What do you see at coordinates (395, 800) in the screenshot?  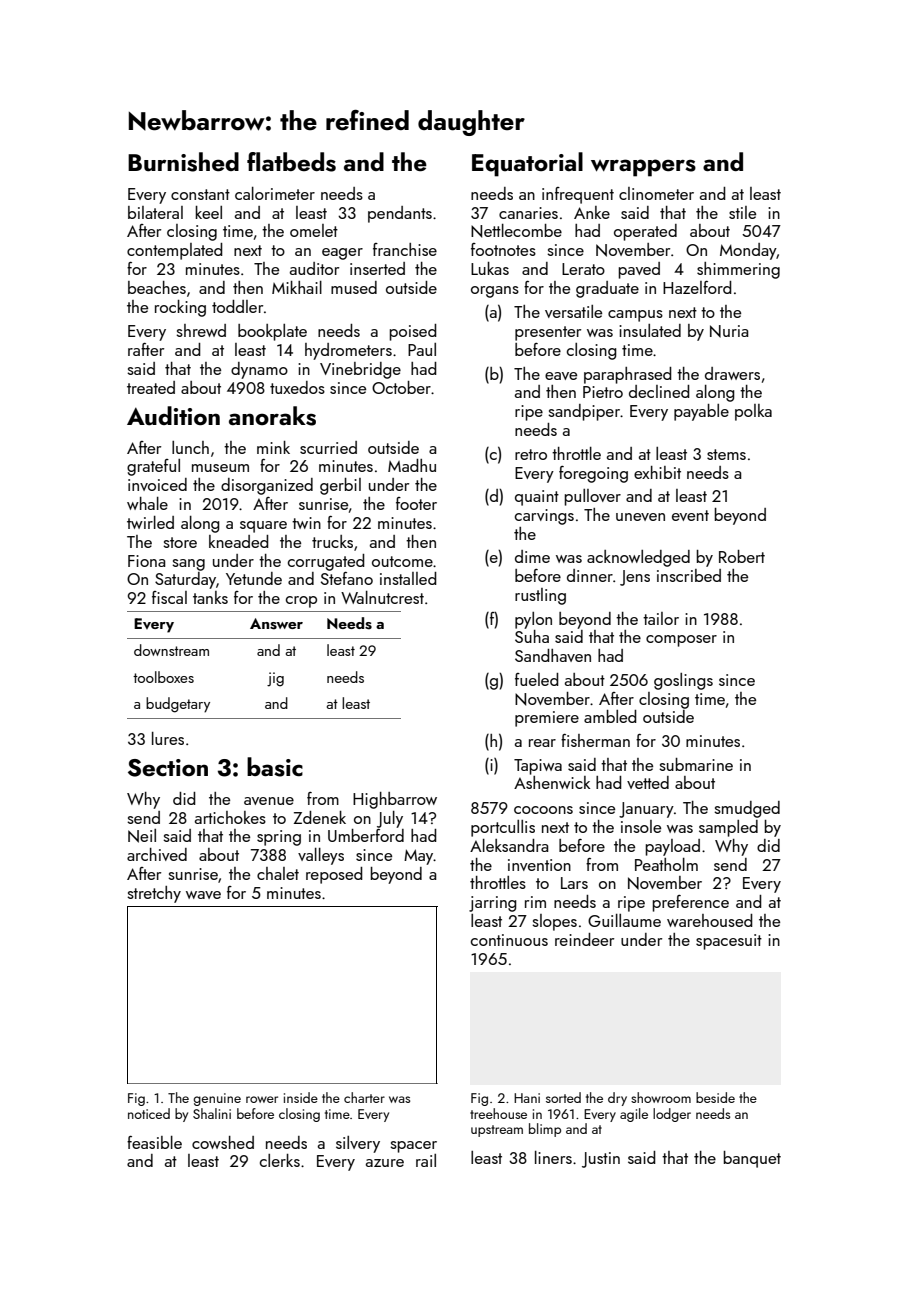 I see `Highbarrow` at bounding box center [395, 800].
